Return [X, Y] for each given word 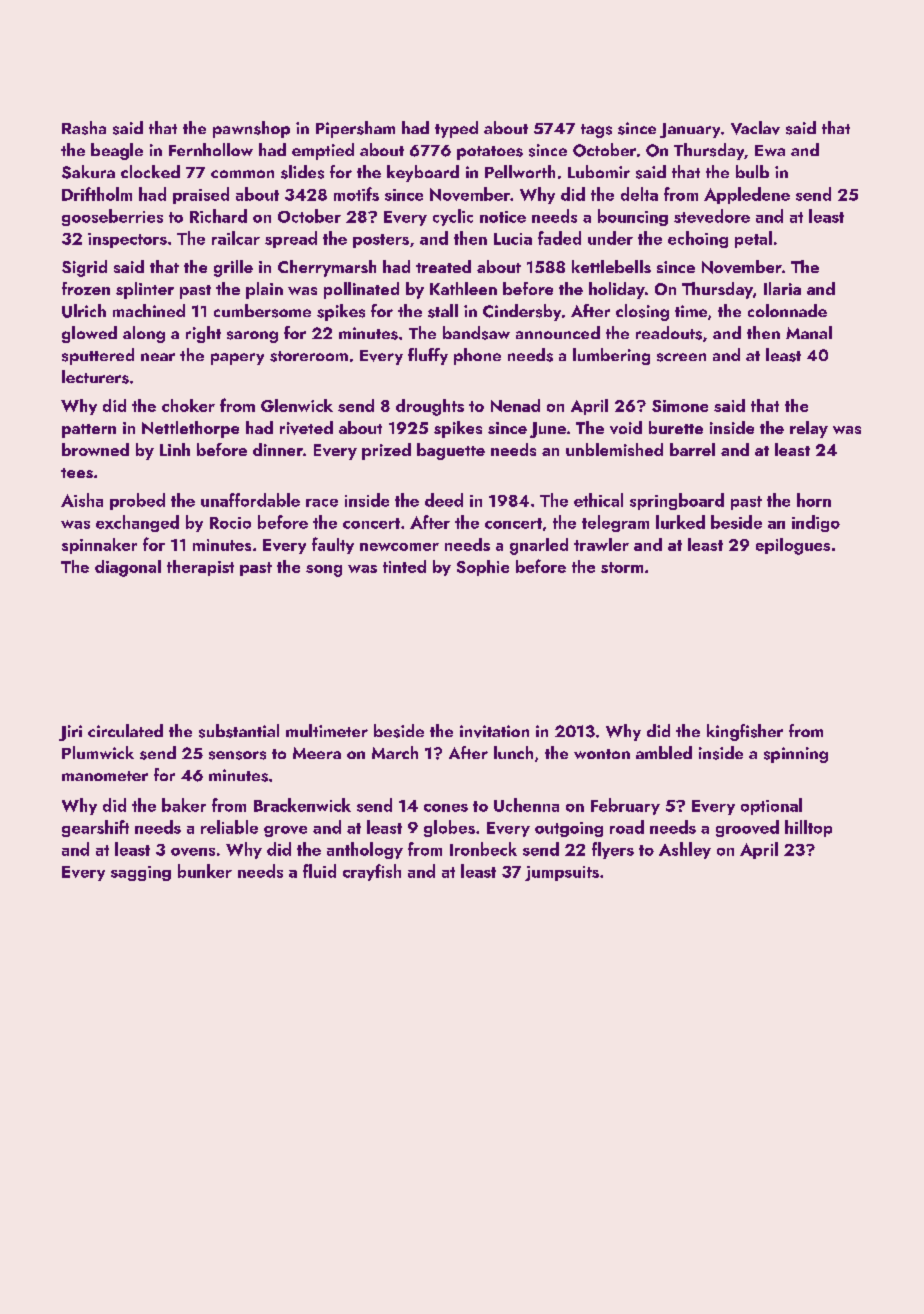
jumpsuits [562, 873]
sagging [141, 873]
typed [456, 129]
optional [771, 806]
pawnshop [251, 129]
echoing [698, 239]
